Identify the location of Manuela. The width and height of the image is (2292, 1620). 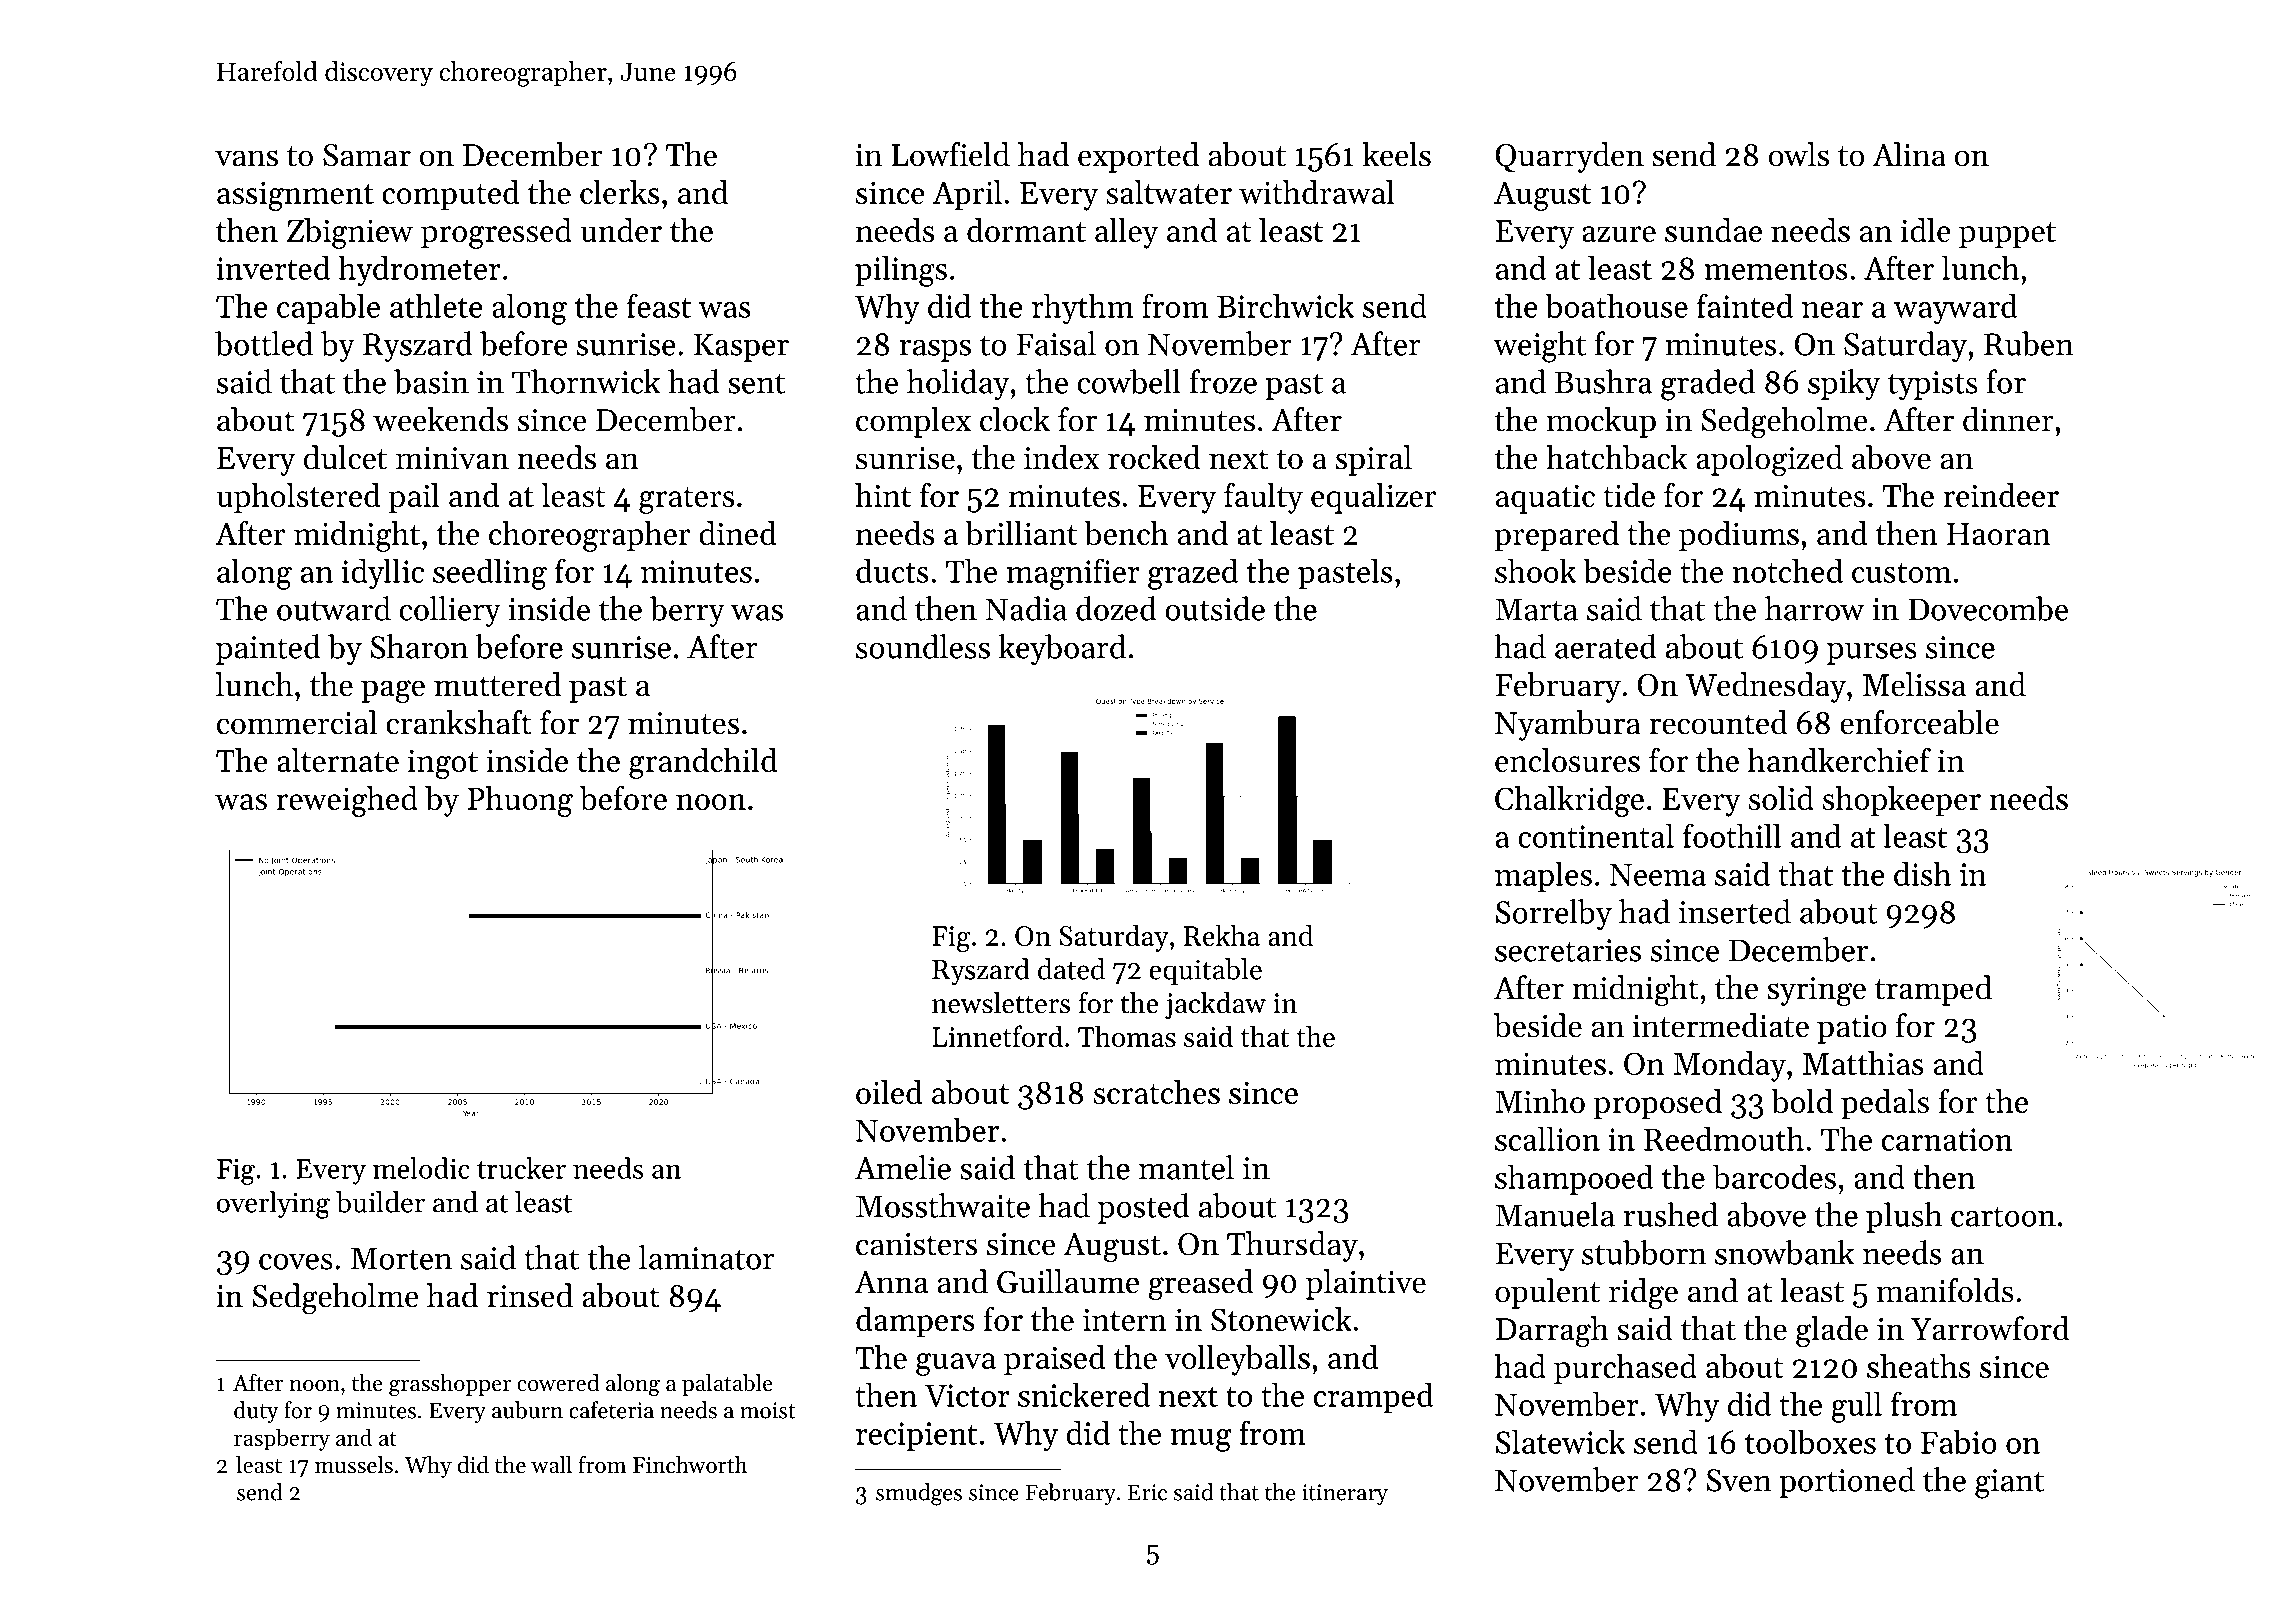
(1555, 1214).
